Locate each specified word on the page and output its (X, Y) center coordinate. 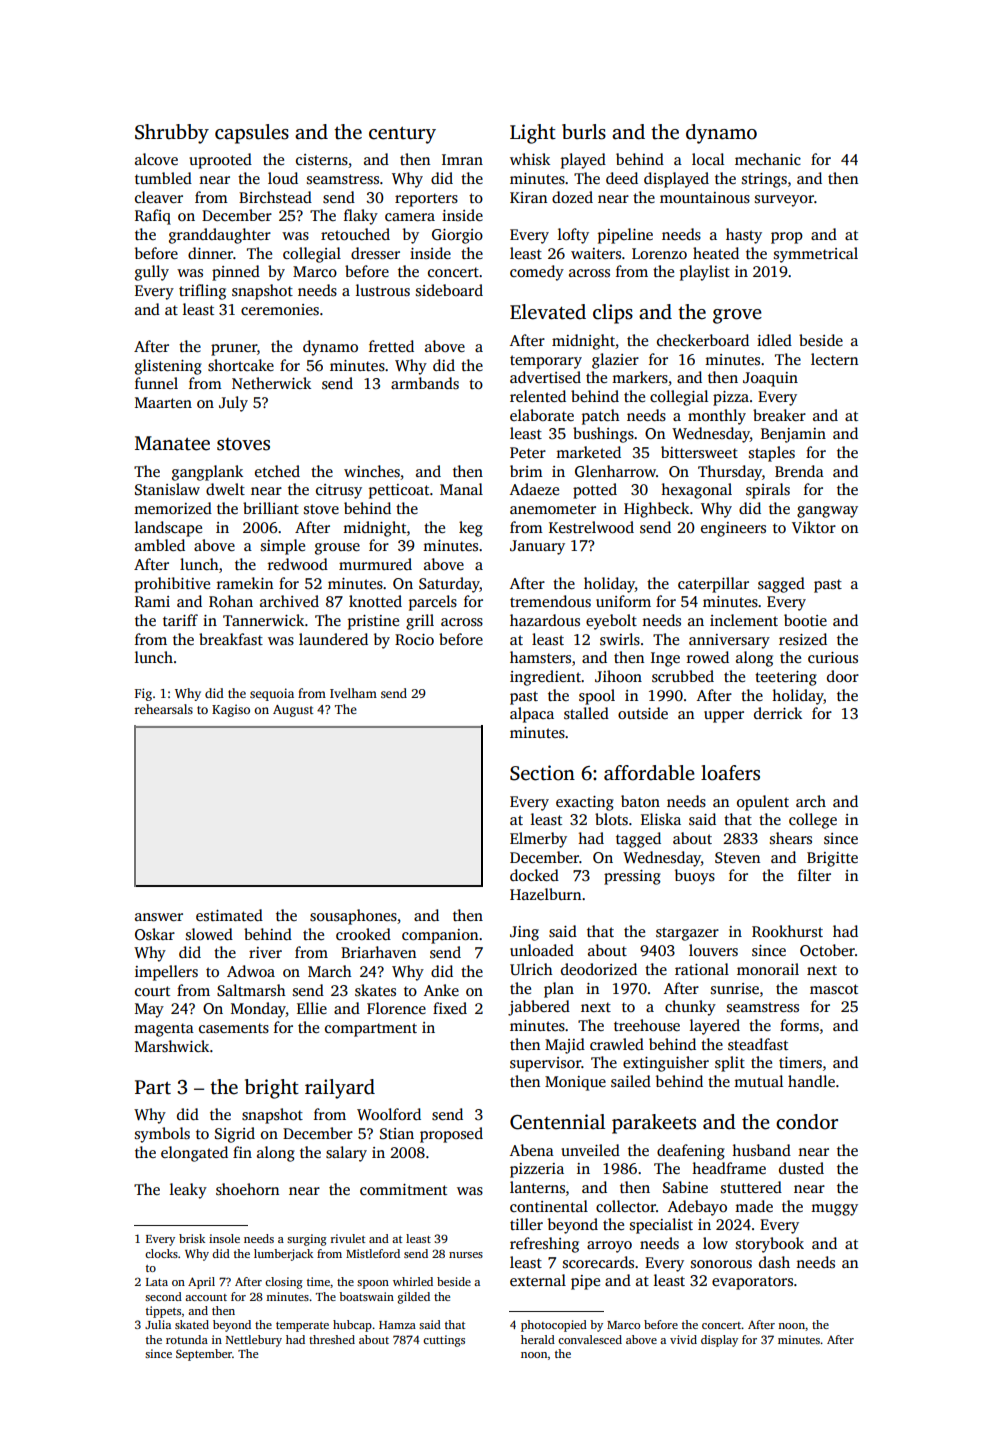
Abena (532, 1150)
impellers (166, 973)
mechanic (768, 159)
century (402, 135)
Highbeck (656, 510)
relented (538, 396)
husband (761, 1150)
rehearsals (164, 709)
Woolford (389, 1114)
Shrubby (172, 134)
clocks (161, 1253)
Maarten (163, 402)
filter (814, 875)
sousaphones (353, 917)
